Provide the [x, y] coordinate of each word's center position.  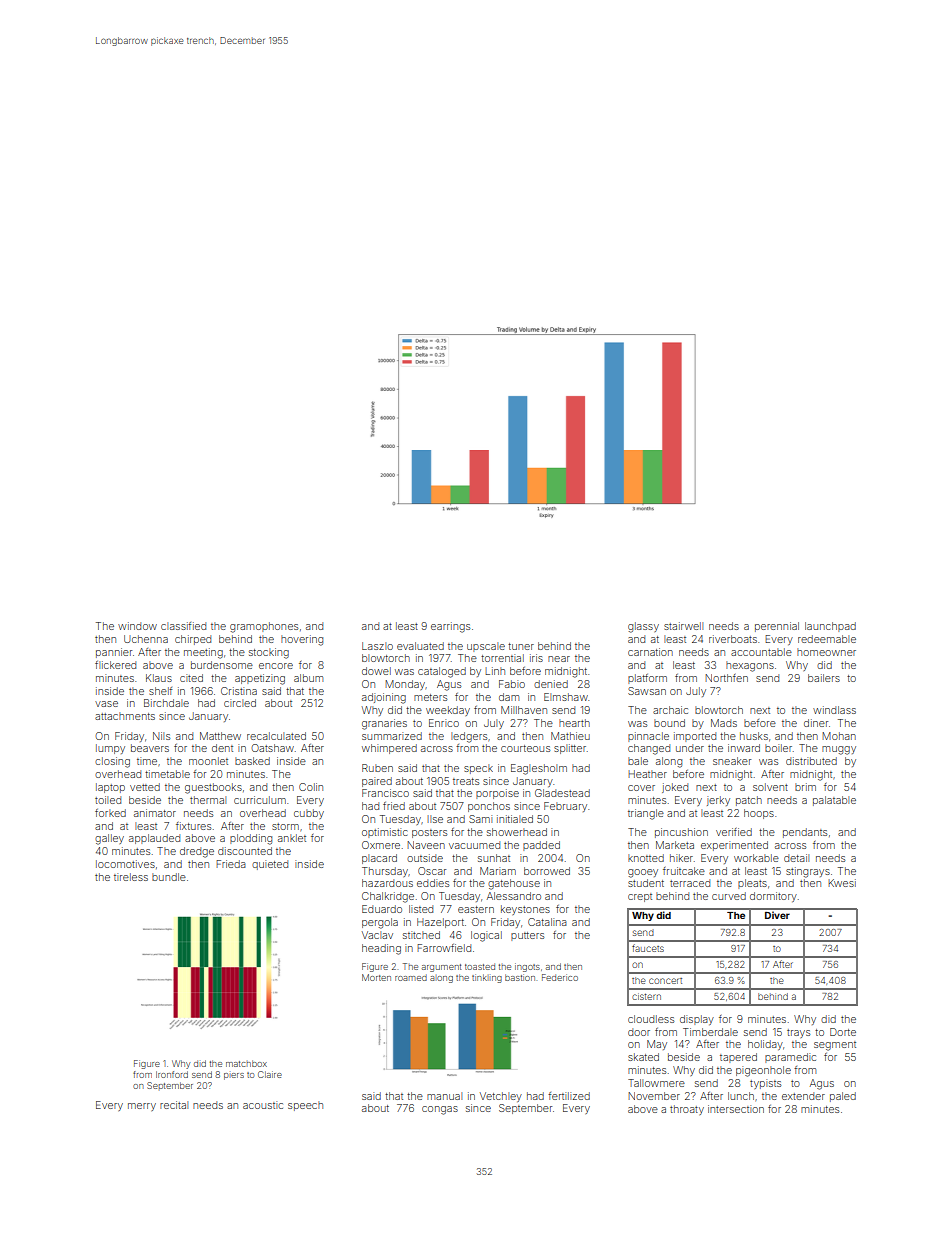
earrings [450, 627]
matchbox [246, 1063]
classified [183, 626]
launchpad [830, 627]
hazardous [387, 883]
